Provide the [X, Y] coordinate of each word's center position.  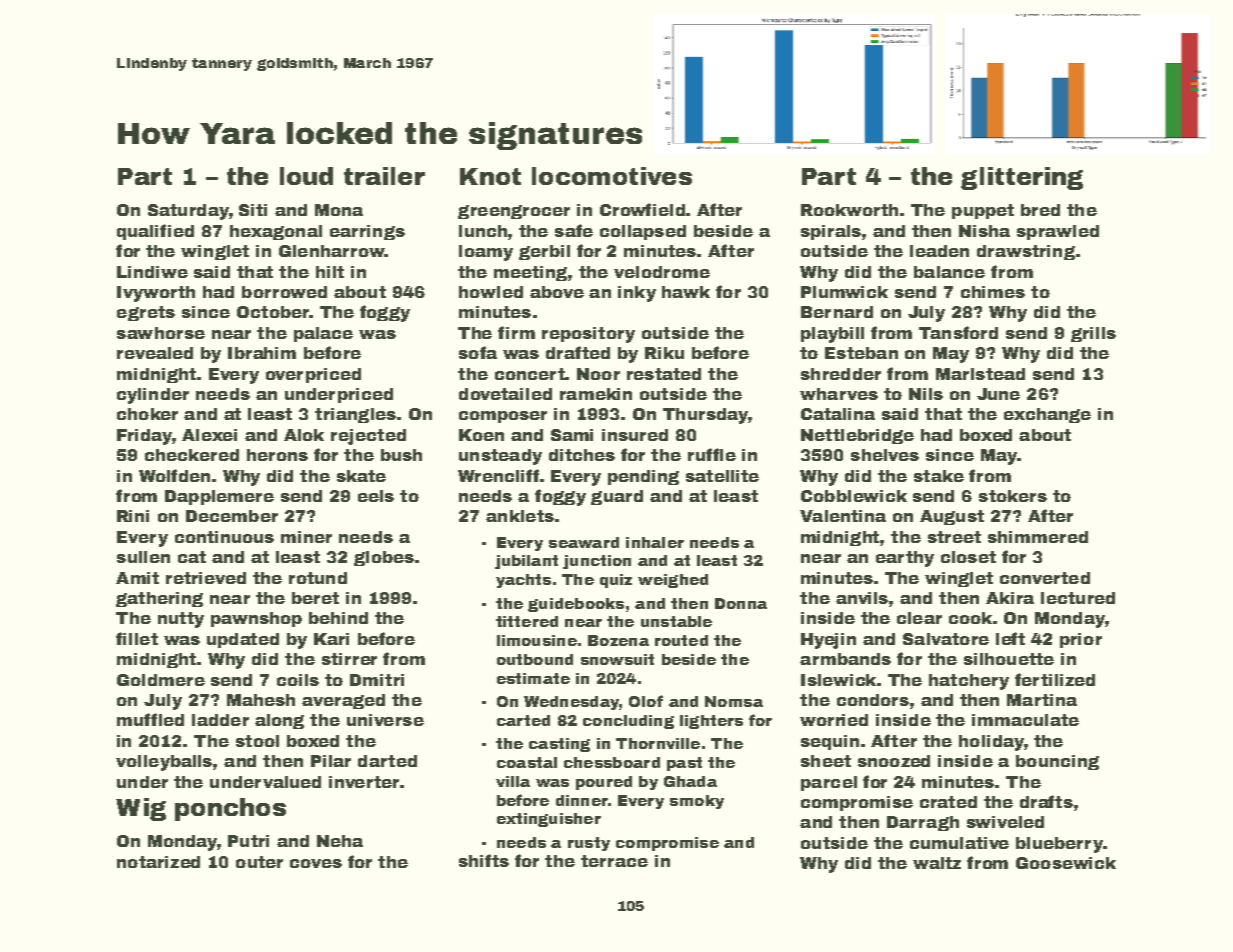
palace [323, 334]
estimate [533, 678]
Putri [248, 841]
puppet [983, 211]
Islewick [838, 680]
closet [968, 557]
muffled [150, 719]
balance [949, 272]
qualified [155, 232]
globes [384, 558]
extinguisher [549, 820]
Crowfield [642, 209]
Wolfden [174, 475]
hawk [686, 292]
